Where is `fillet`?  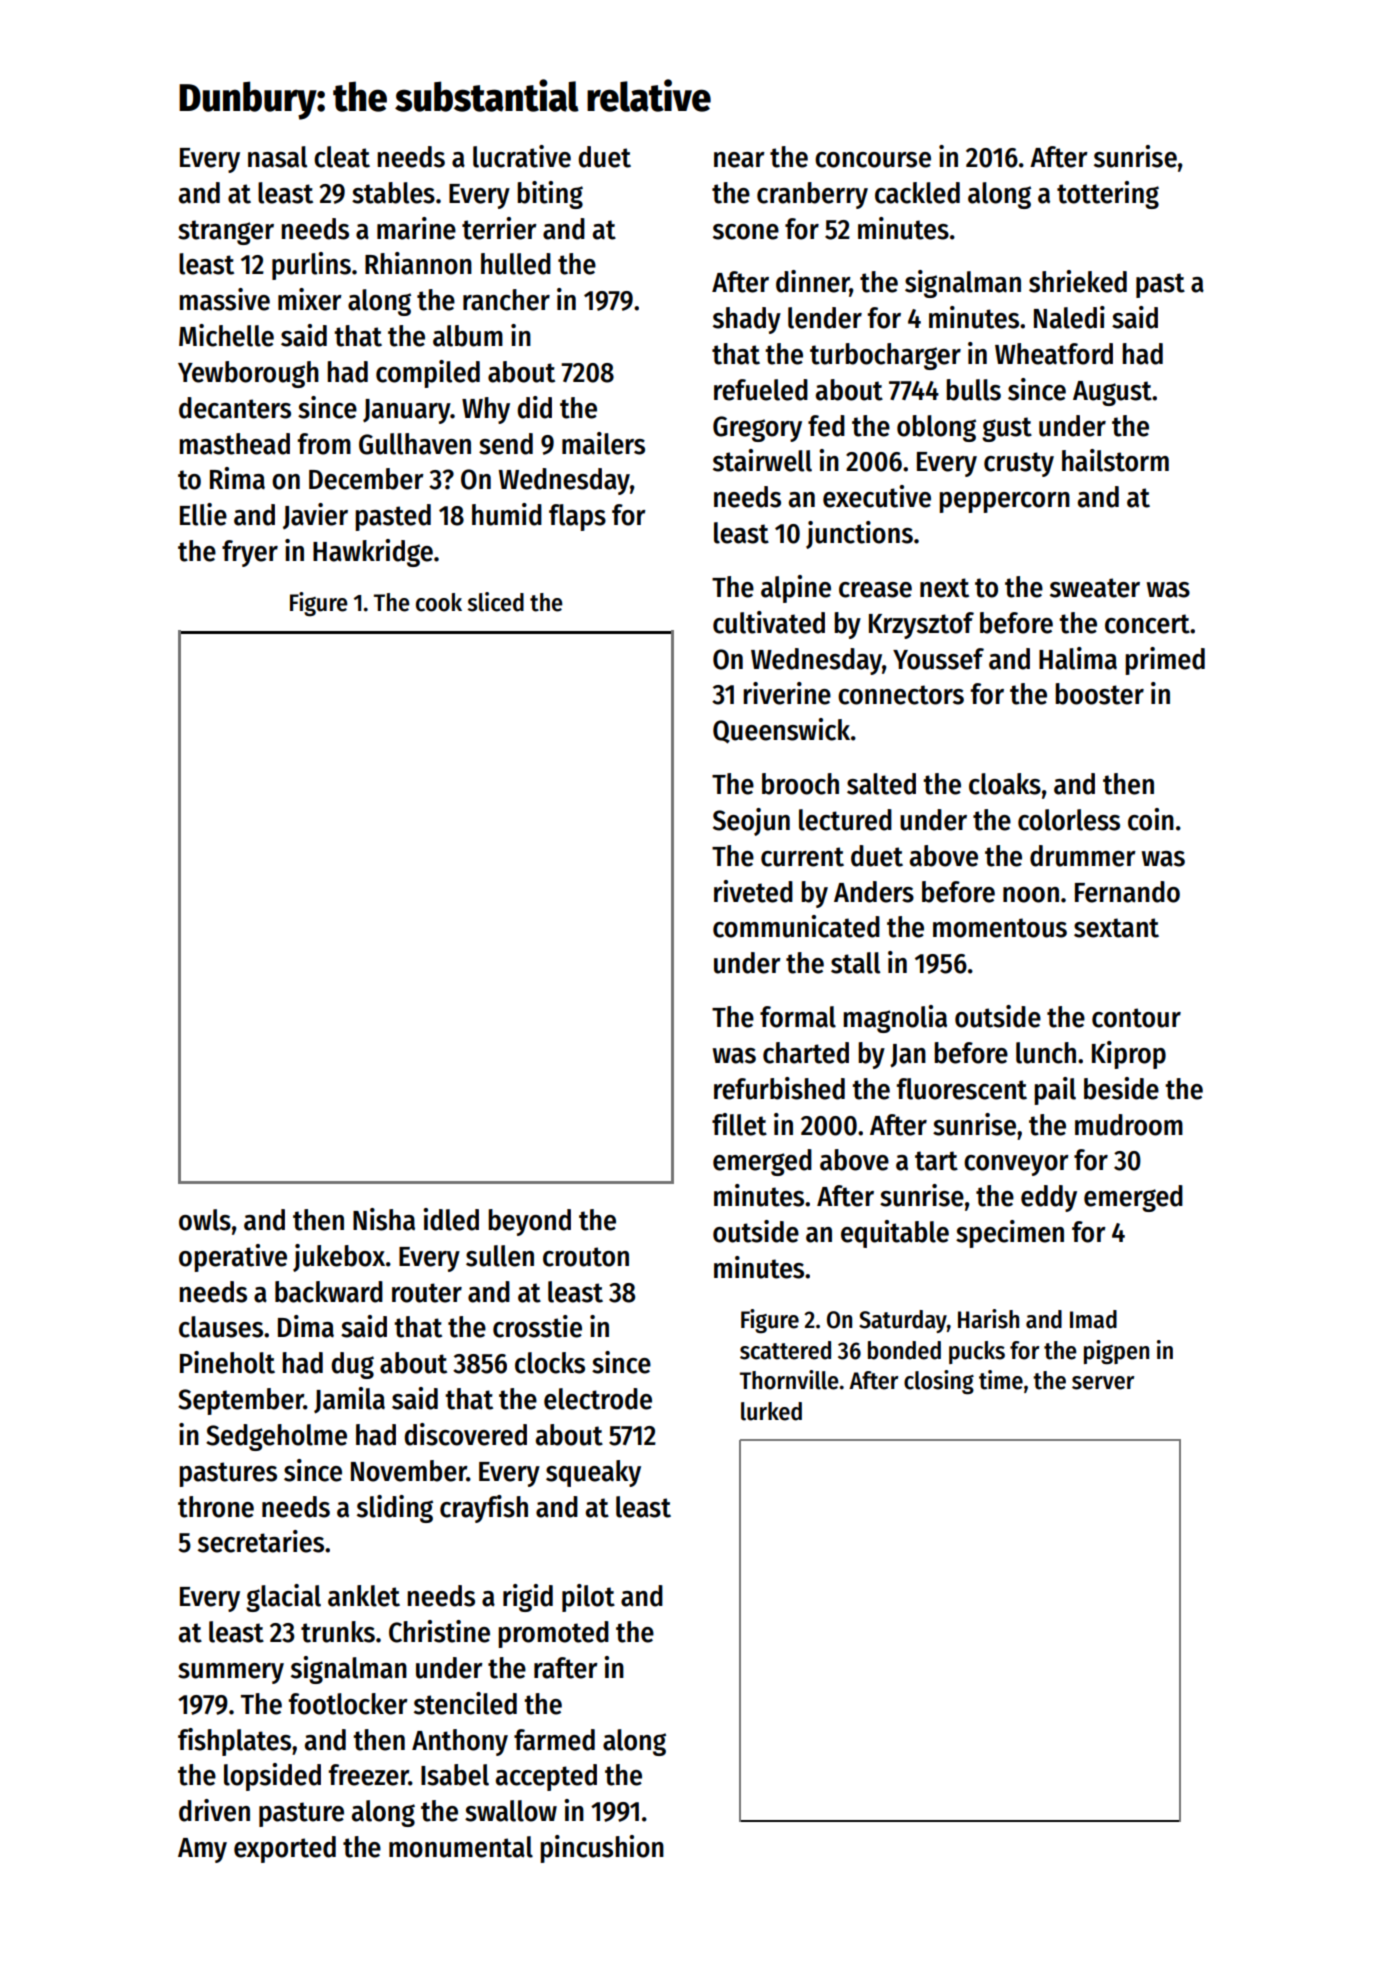 fillet is located at coordinates (739, 1124).
